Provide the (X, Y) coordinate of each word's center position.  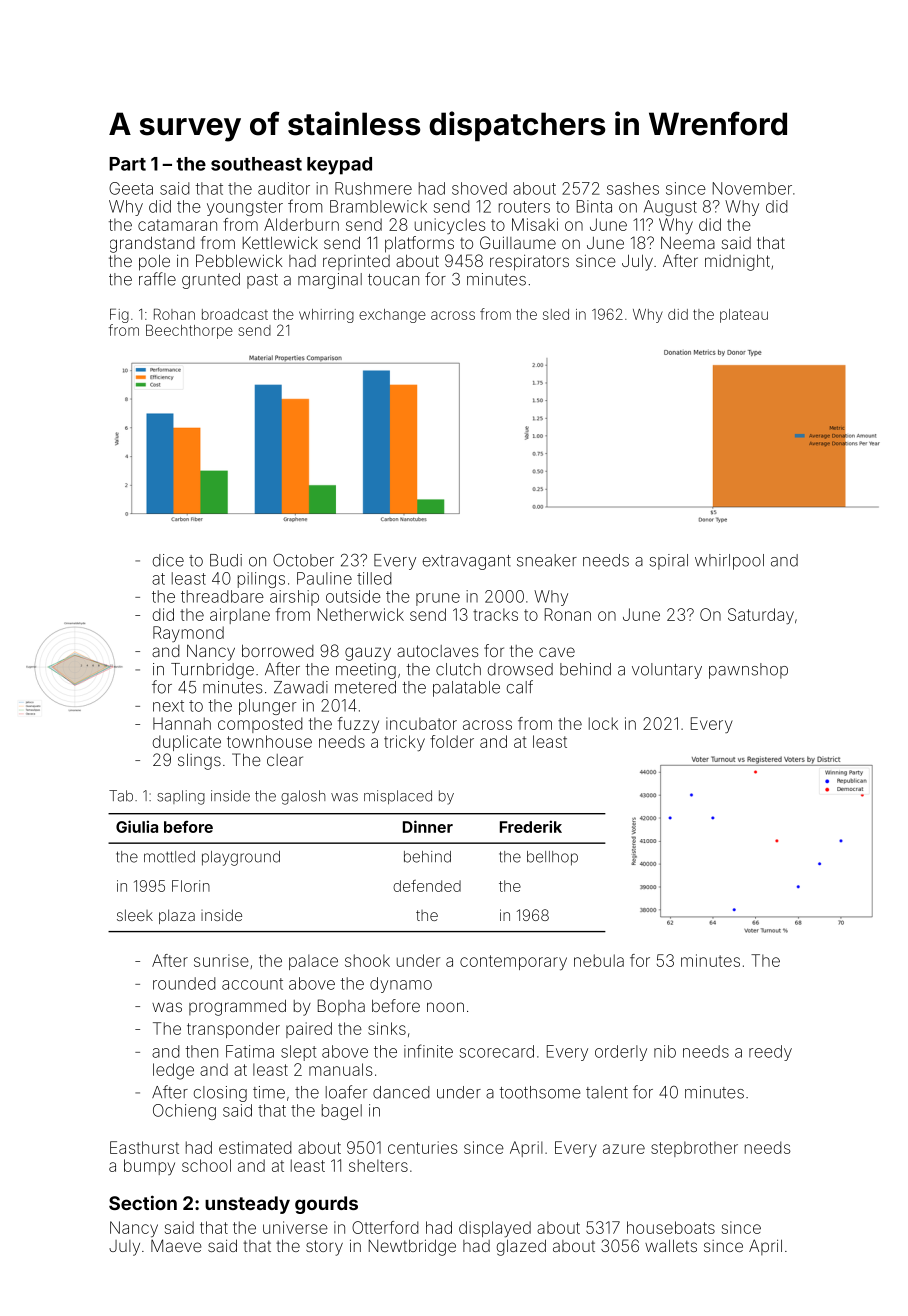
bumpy (149, 1167)
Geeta (131, 188)
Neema (688, 243)
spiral (668, 562)
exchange (392, 316)
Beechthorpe (189, 331)
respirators (529, 262)
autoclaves (438, 651)
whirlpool (729, 562)
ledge (173, 1071)
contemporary (513, 963)
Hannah (182, 723)
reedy (770, 1053)
